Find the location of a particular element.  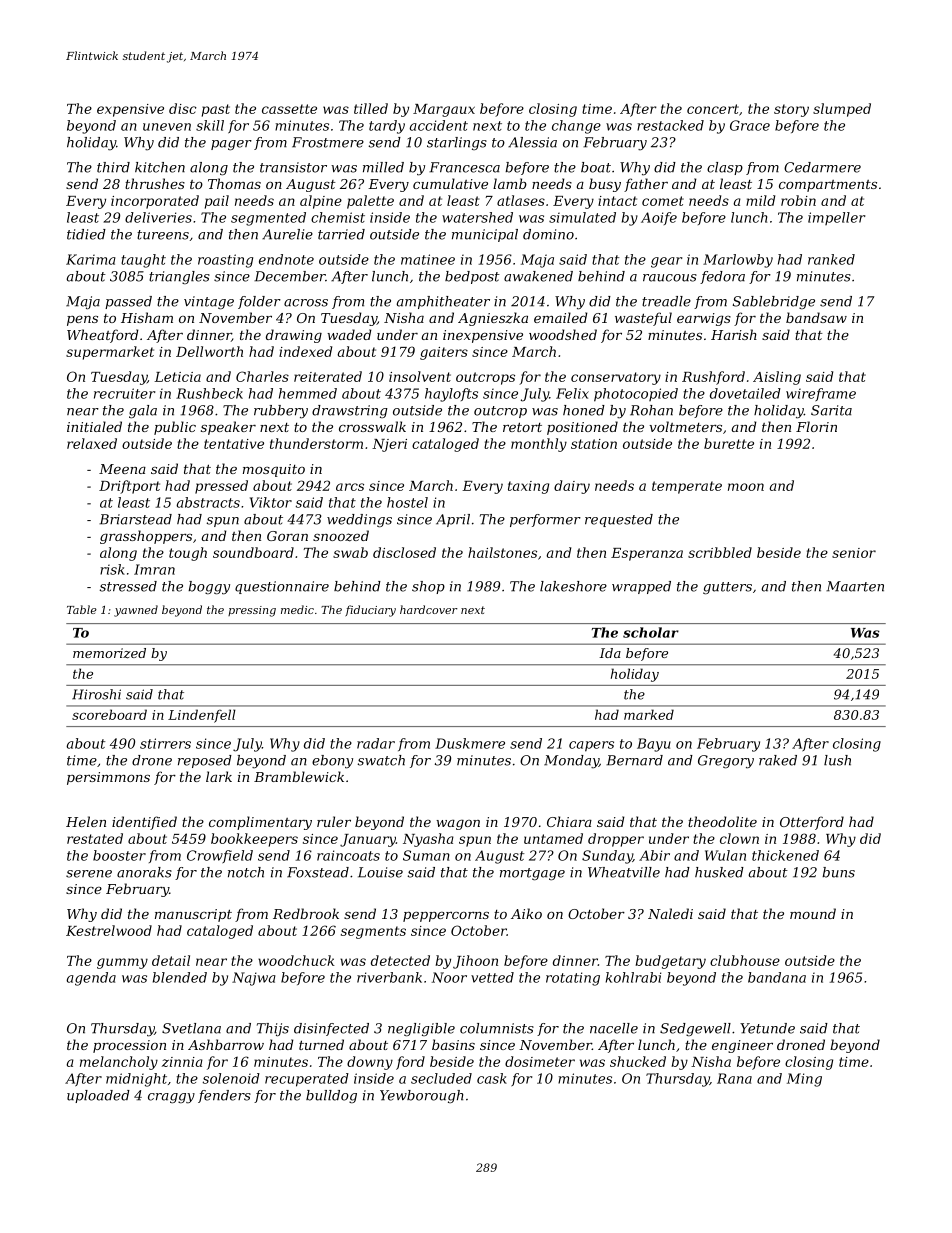

cassette is located at coordinates (289, 109).
